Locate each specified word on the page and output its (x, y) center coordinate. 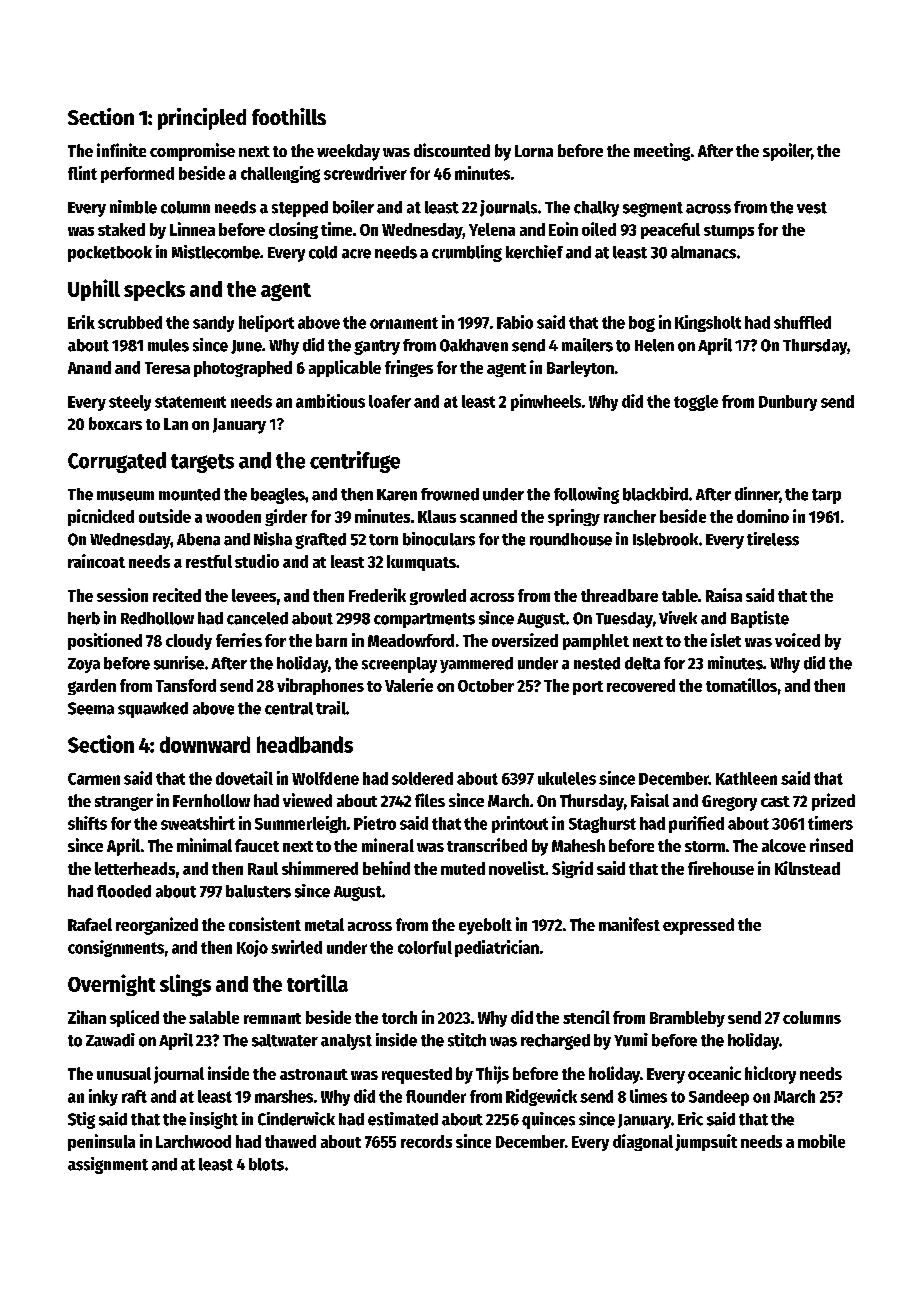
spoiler (787, 152)
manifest (629, 924)
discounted (452, 150)
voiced (797, 640)
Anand (89, 367)
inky (103, 1097)
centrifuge (355, 462)
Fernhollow (211, 800)
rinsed (831, 845)
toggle (696, 403)
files (430, 800)
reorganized (157, 926)
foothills (289, 116)
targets (202, 463)
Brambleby (687, 1019)
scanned (488, 516)
